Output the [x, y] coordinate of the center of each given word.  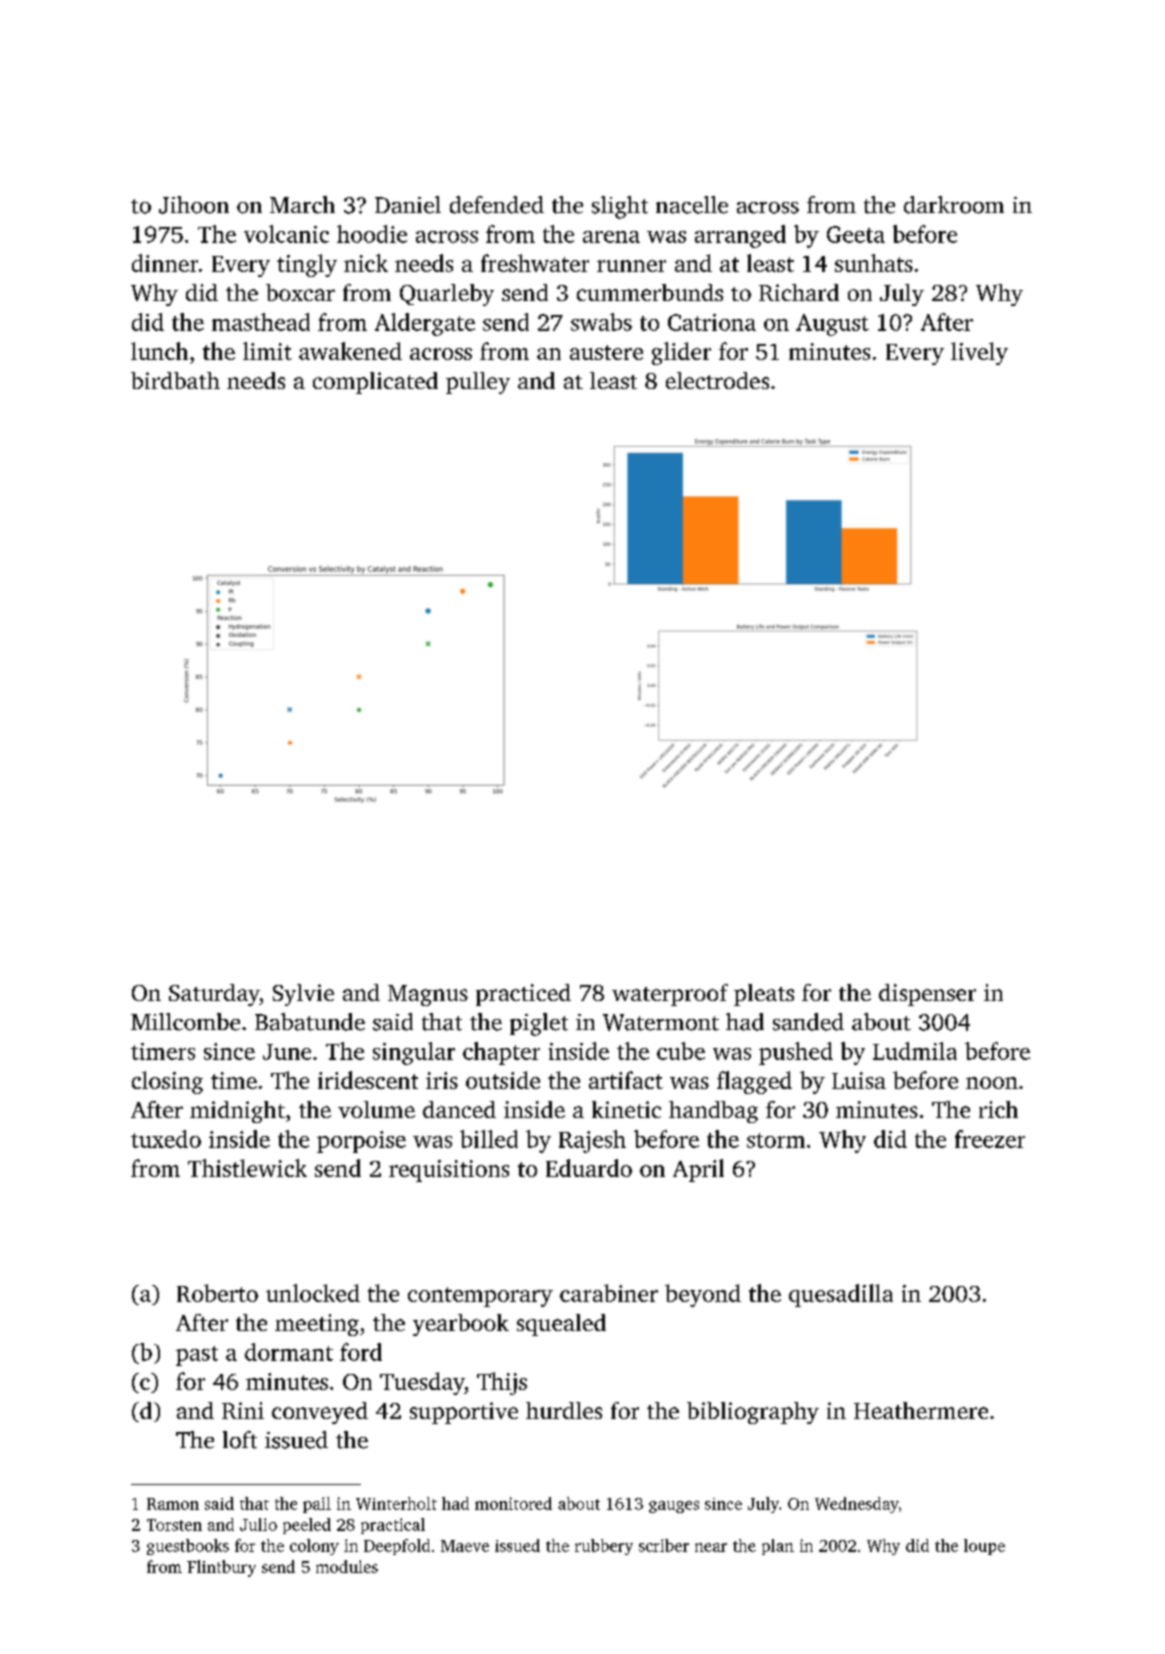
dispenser [927, 995]
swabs [601, 322]
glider [681, 353]
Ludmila [915, 1051]
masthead [261, 322]
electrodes [717, 380]
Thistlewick [247, 1168]
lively [979, 353]
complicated [375, 383]
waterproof [670, 995]
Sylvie [303, 995]
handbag [713, 1112]
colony [314, 1547]
